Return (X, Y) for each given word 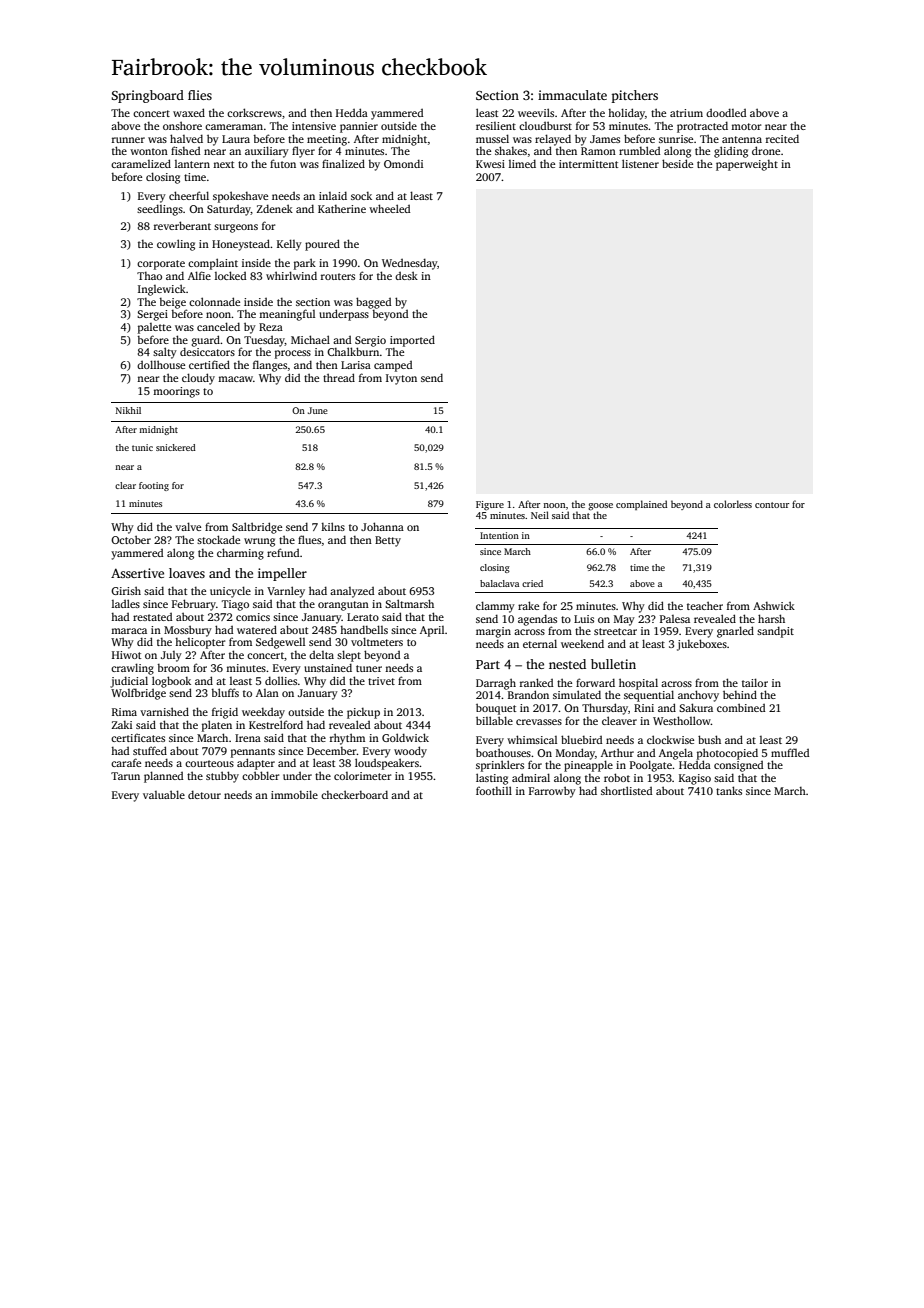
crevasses (539, 722)
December (332, 751)
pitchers (635, 96)
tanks (729, 790)
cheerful (189, 195)
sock (361, 196)
